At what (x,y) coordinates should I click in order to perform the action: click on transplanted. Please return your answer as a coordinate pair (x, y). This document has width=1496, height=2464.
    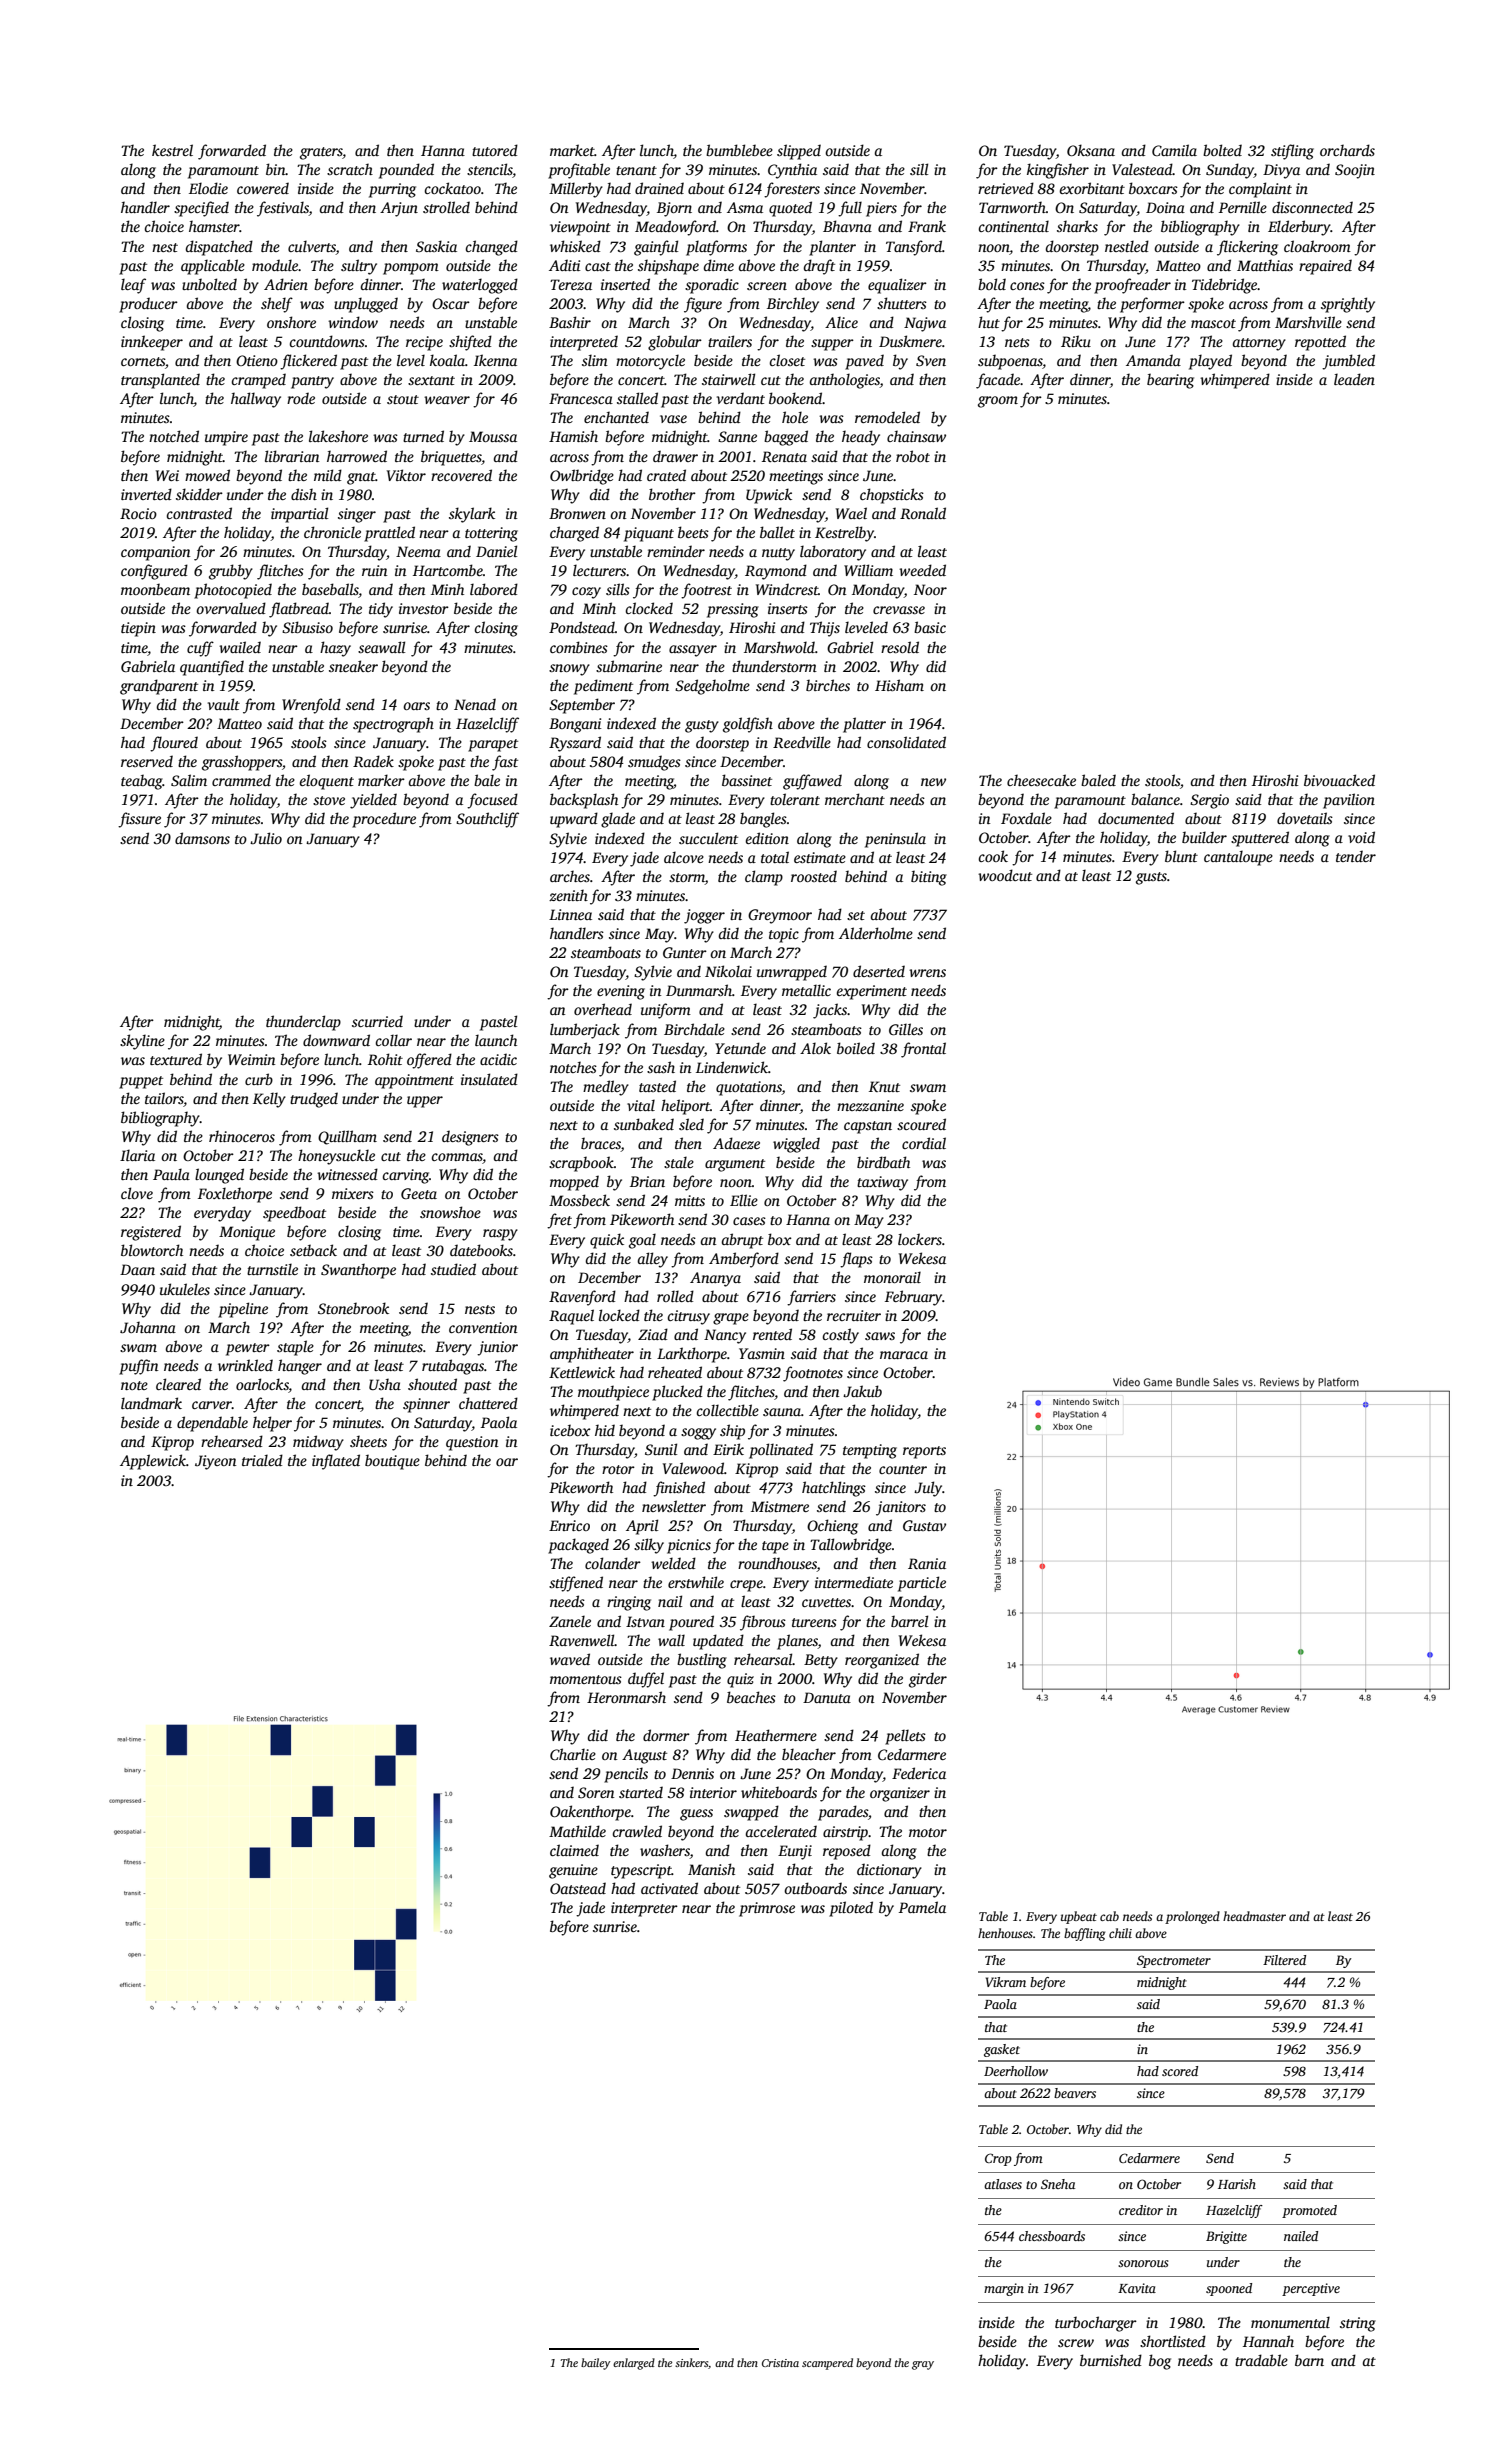
    Looking at the image, I should click on (160, 381).
